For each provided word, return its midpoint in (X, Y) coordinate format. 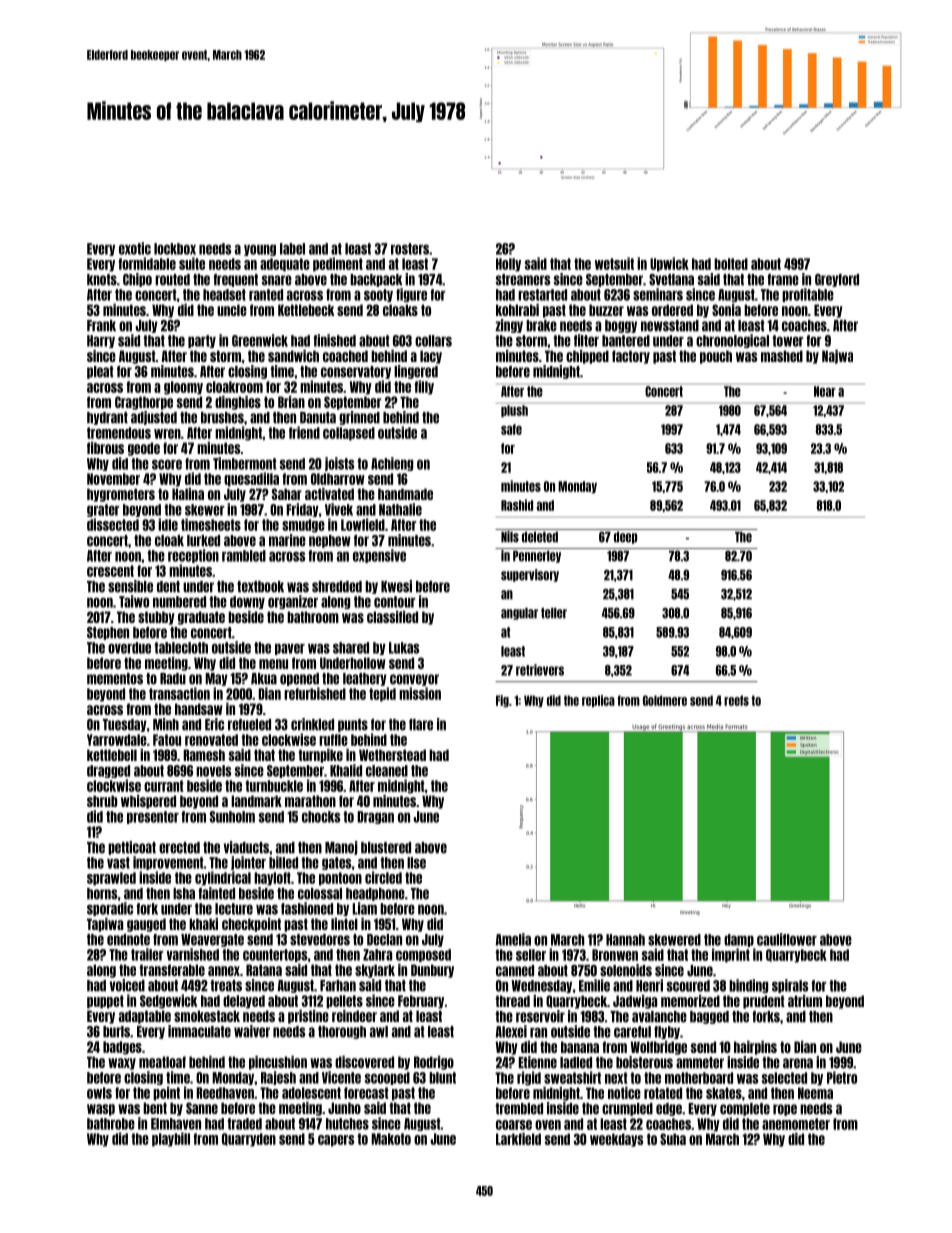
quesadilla (251, 479)
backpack (376, 280)
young (260, 250)
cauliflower (787, 939)
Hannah (625, 940)
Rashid (517, 505)
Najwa (837, 357)
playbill (171, 1139)
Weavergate (212, 940)
